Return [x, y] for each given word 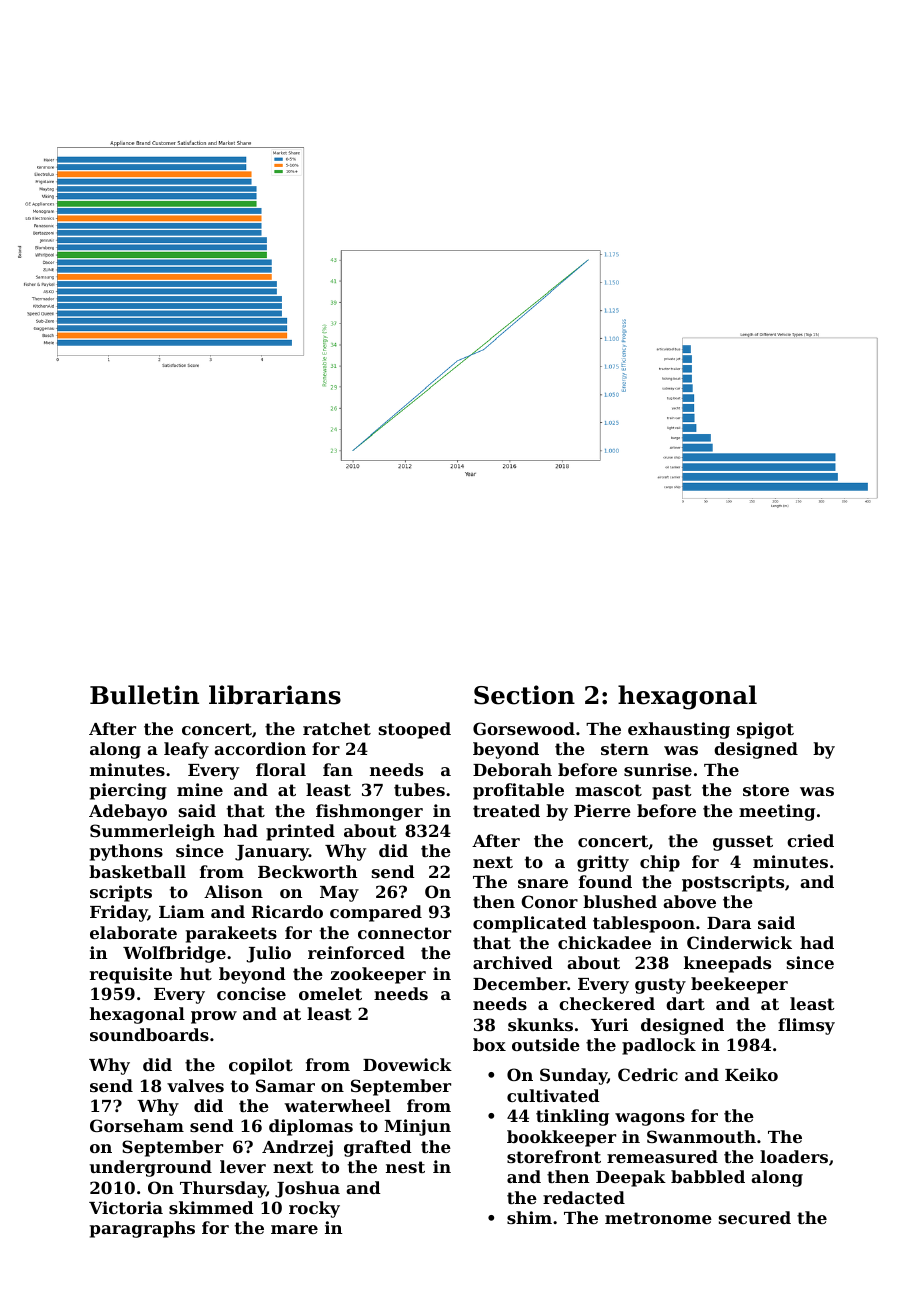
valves [195, 1085]
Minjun [417, 1127]
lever [243, 1166]
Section [524, 695]
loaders [794, 1156]
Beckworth [307, 871]
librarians [275, 695]
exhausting [679, 730]
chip [660, 863]
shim [529, 1217]
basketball [137, 871]
